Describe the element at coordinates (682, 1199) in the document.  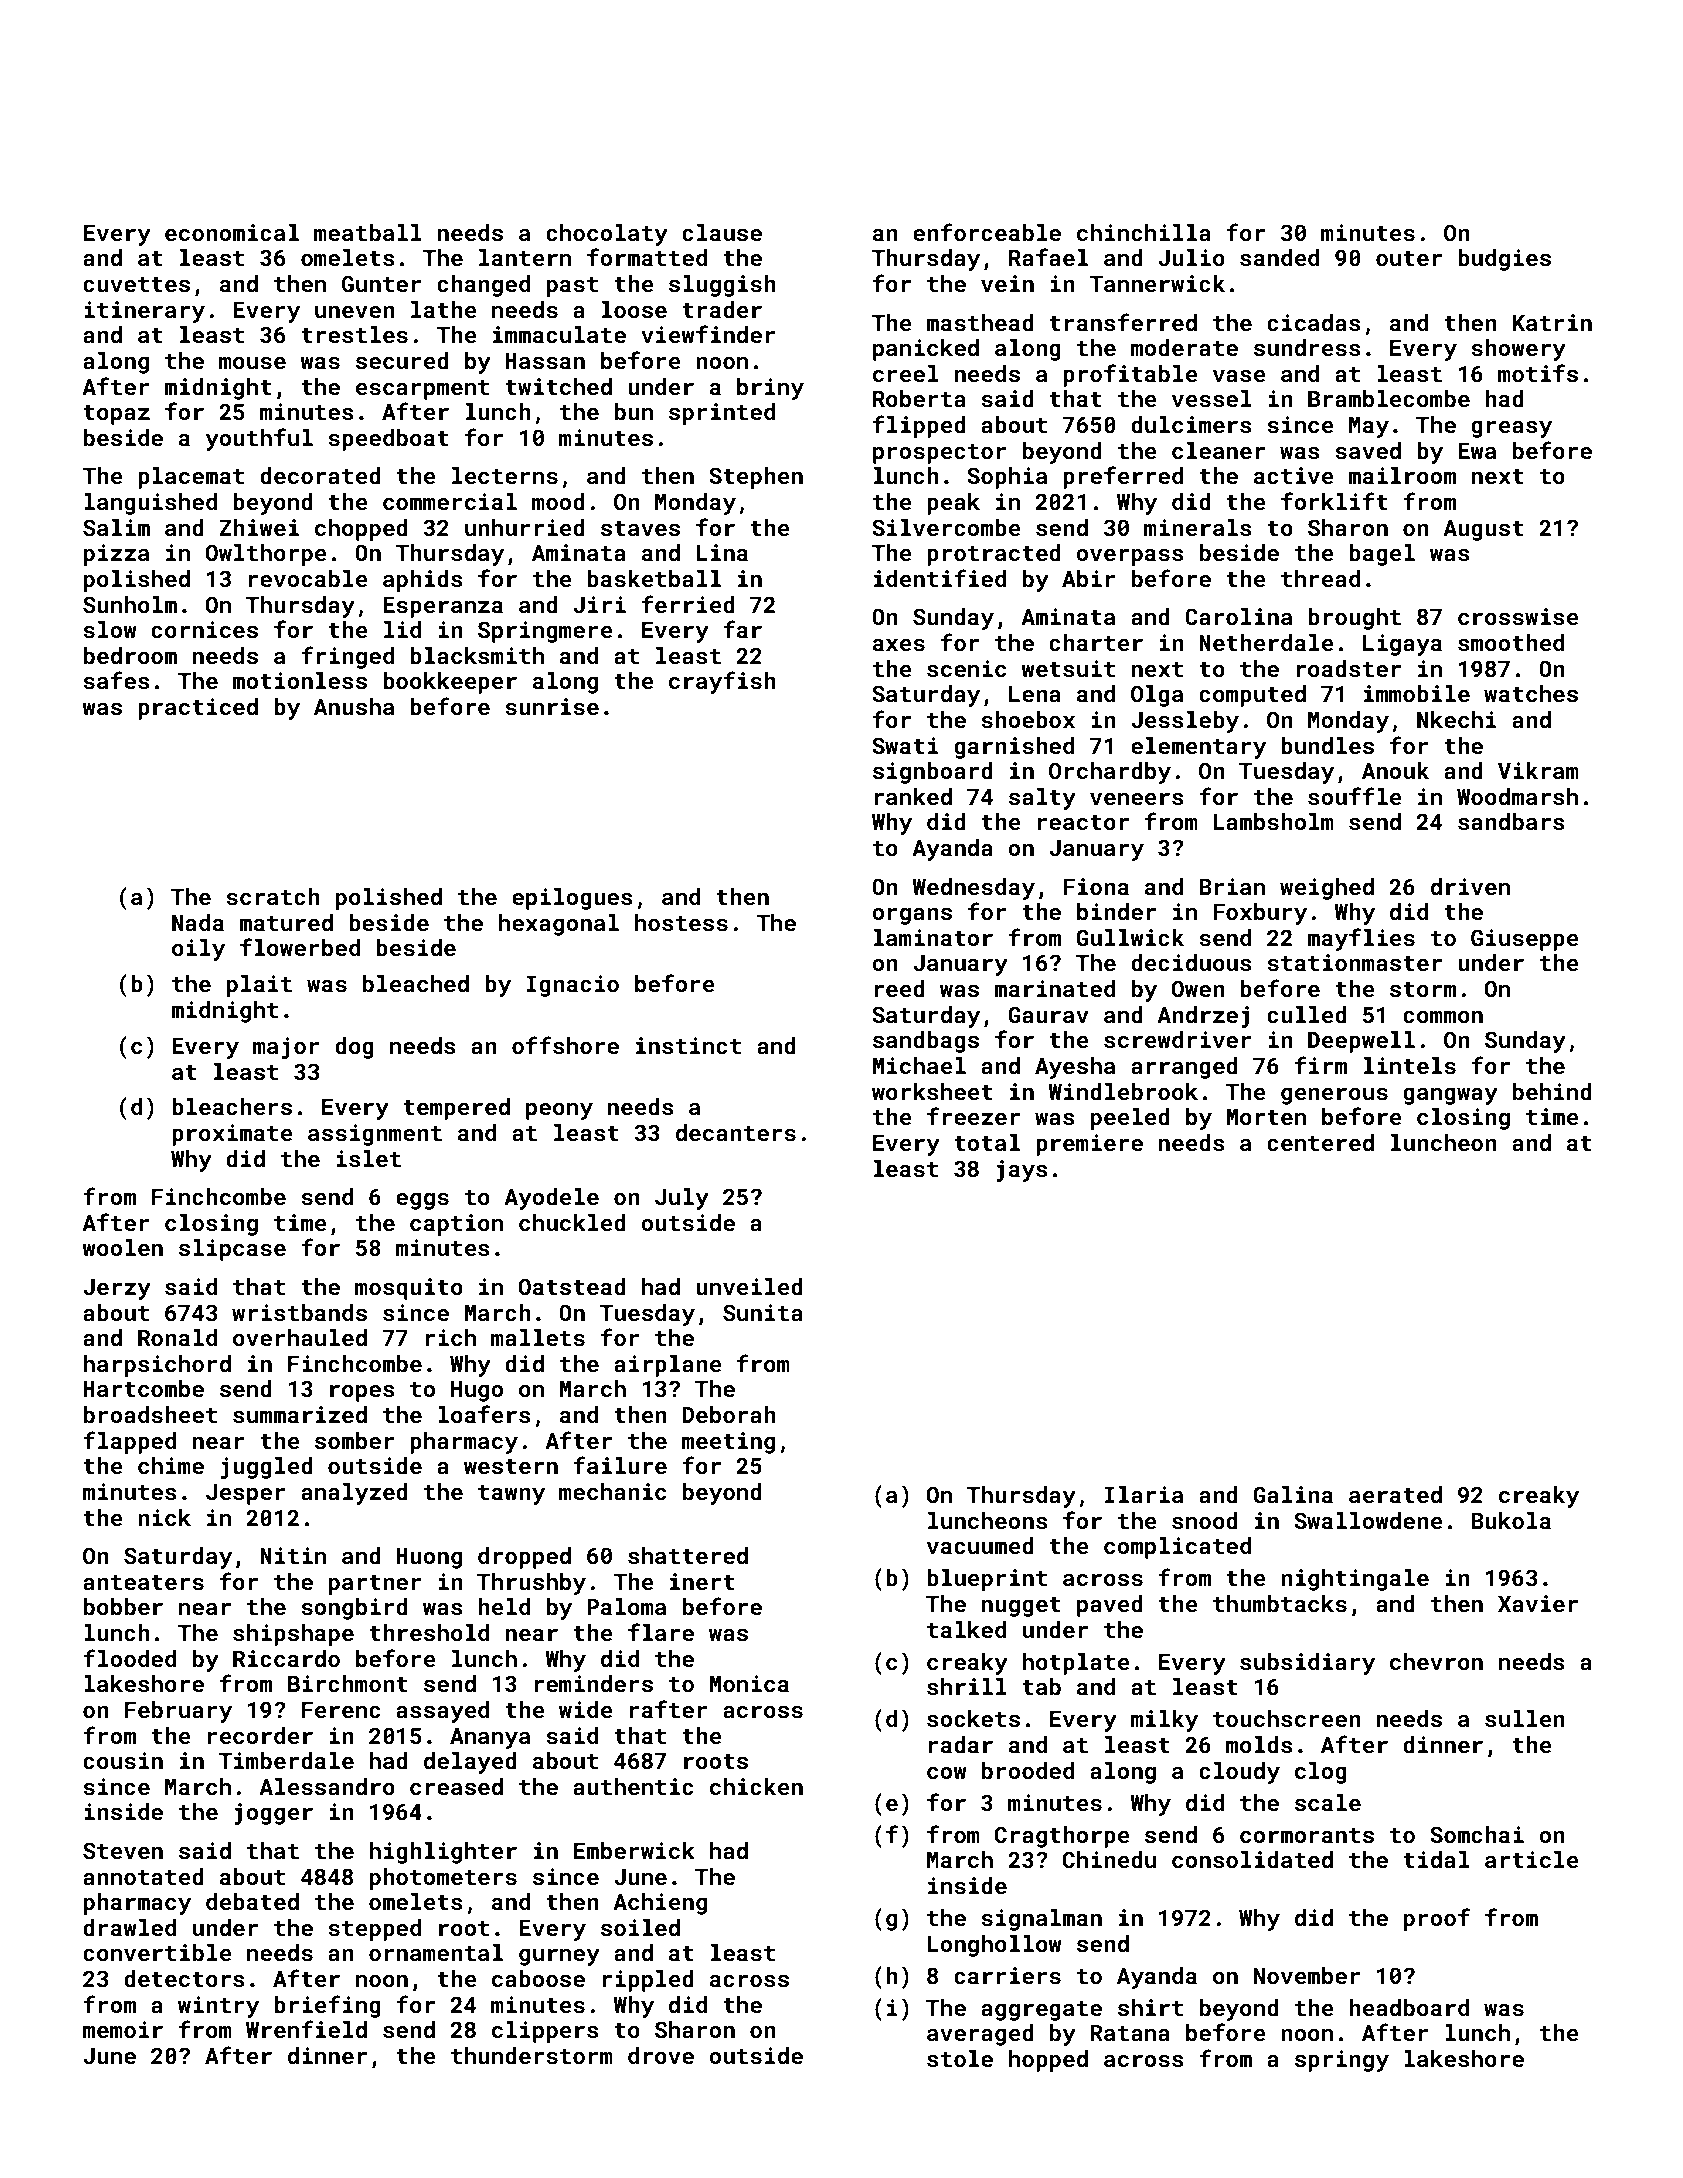
I see `July` at that location.
